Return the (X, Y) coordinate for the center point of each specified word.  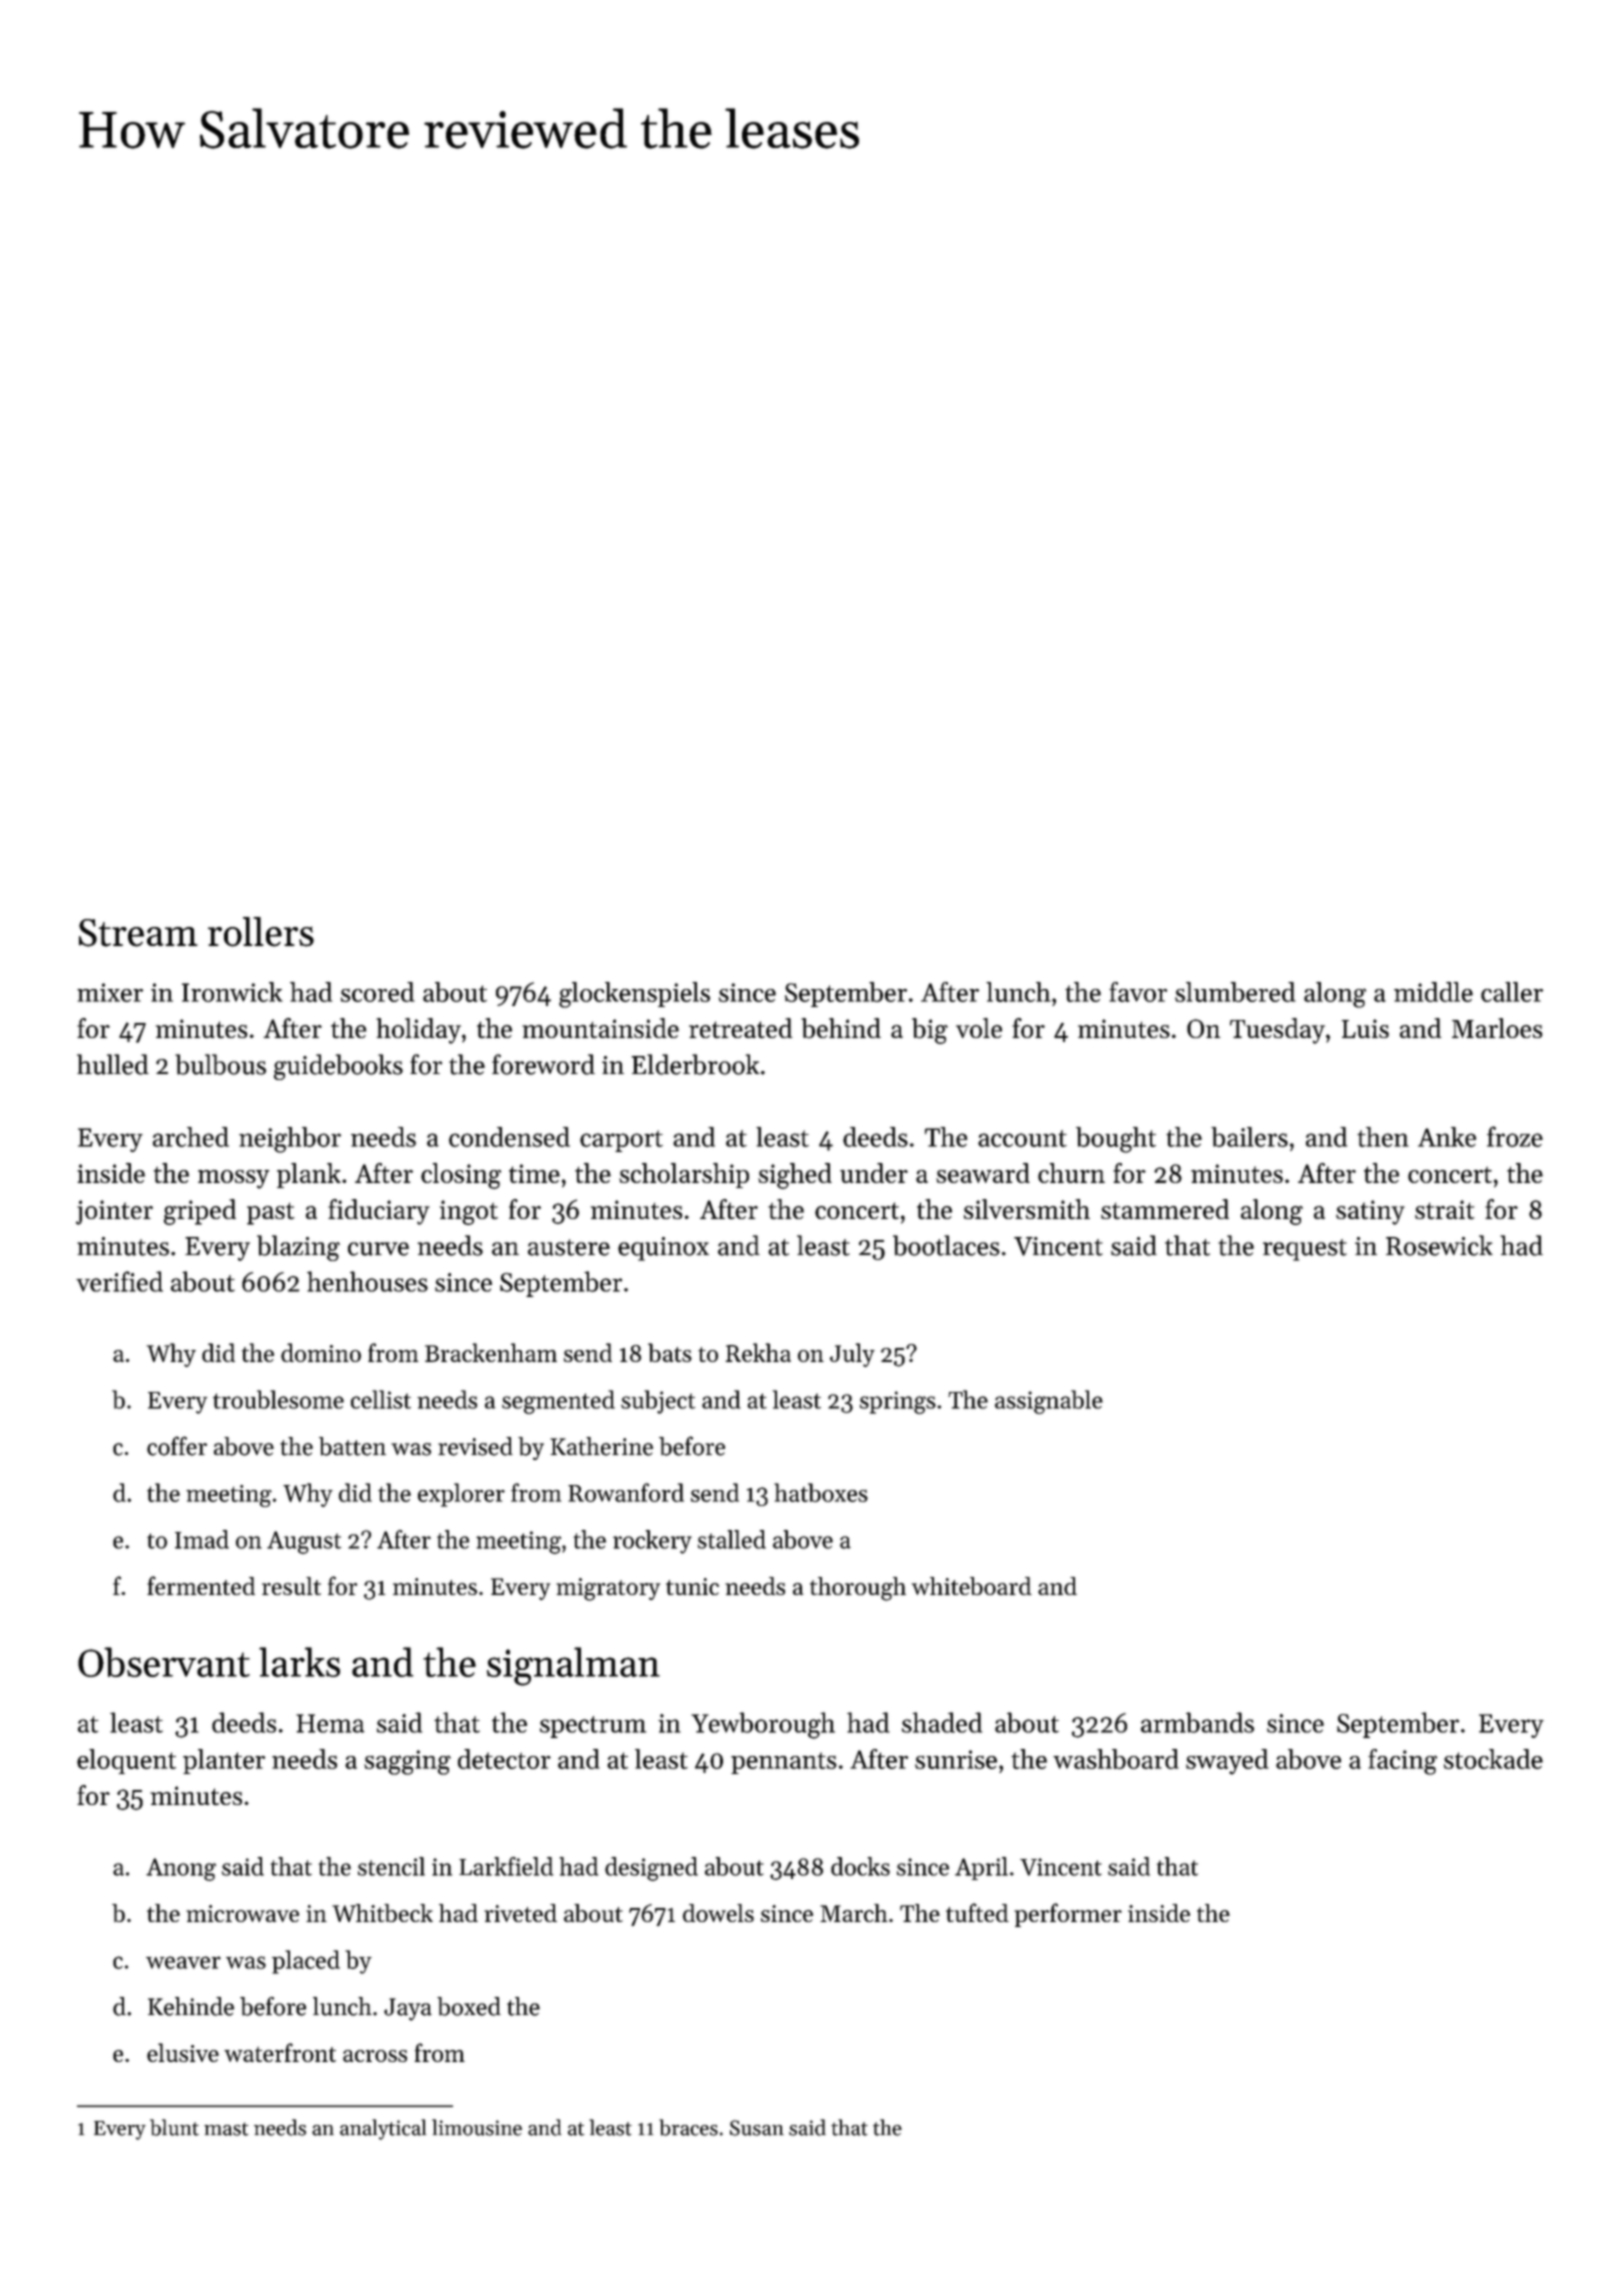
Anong (181, 1869)
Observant (164, 1662)
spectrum (593, 1727)
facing (1402, 1762)
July (852, 1355)
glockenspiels (634, 995)
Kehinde (191, 2006)
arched (191, 1137)
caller (1512, 992)
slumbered (1235, 992)
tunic (692, 1586)
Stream (138, 933)
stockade (1493, 1759)
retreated (740, 1028)
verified (119, 1281)
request (1305, 1250)
